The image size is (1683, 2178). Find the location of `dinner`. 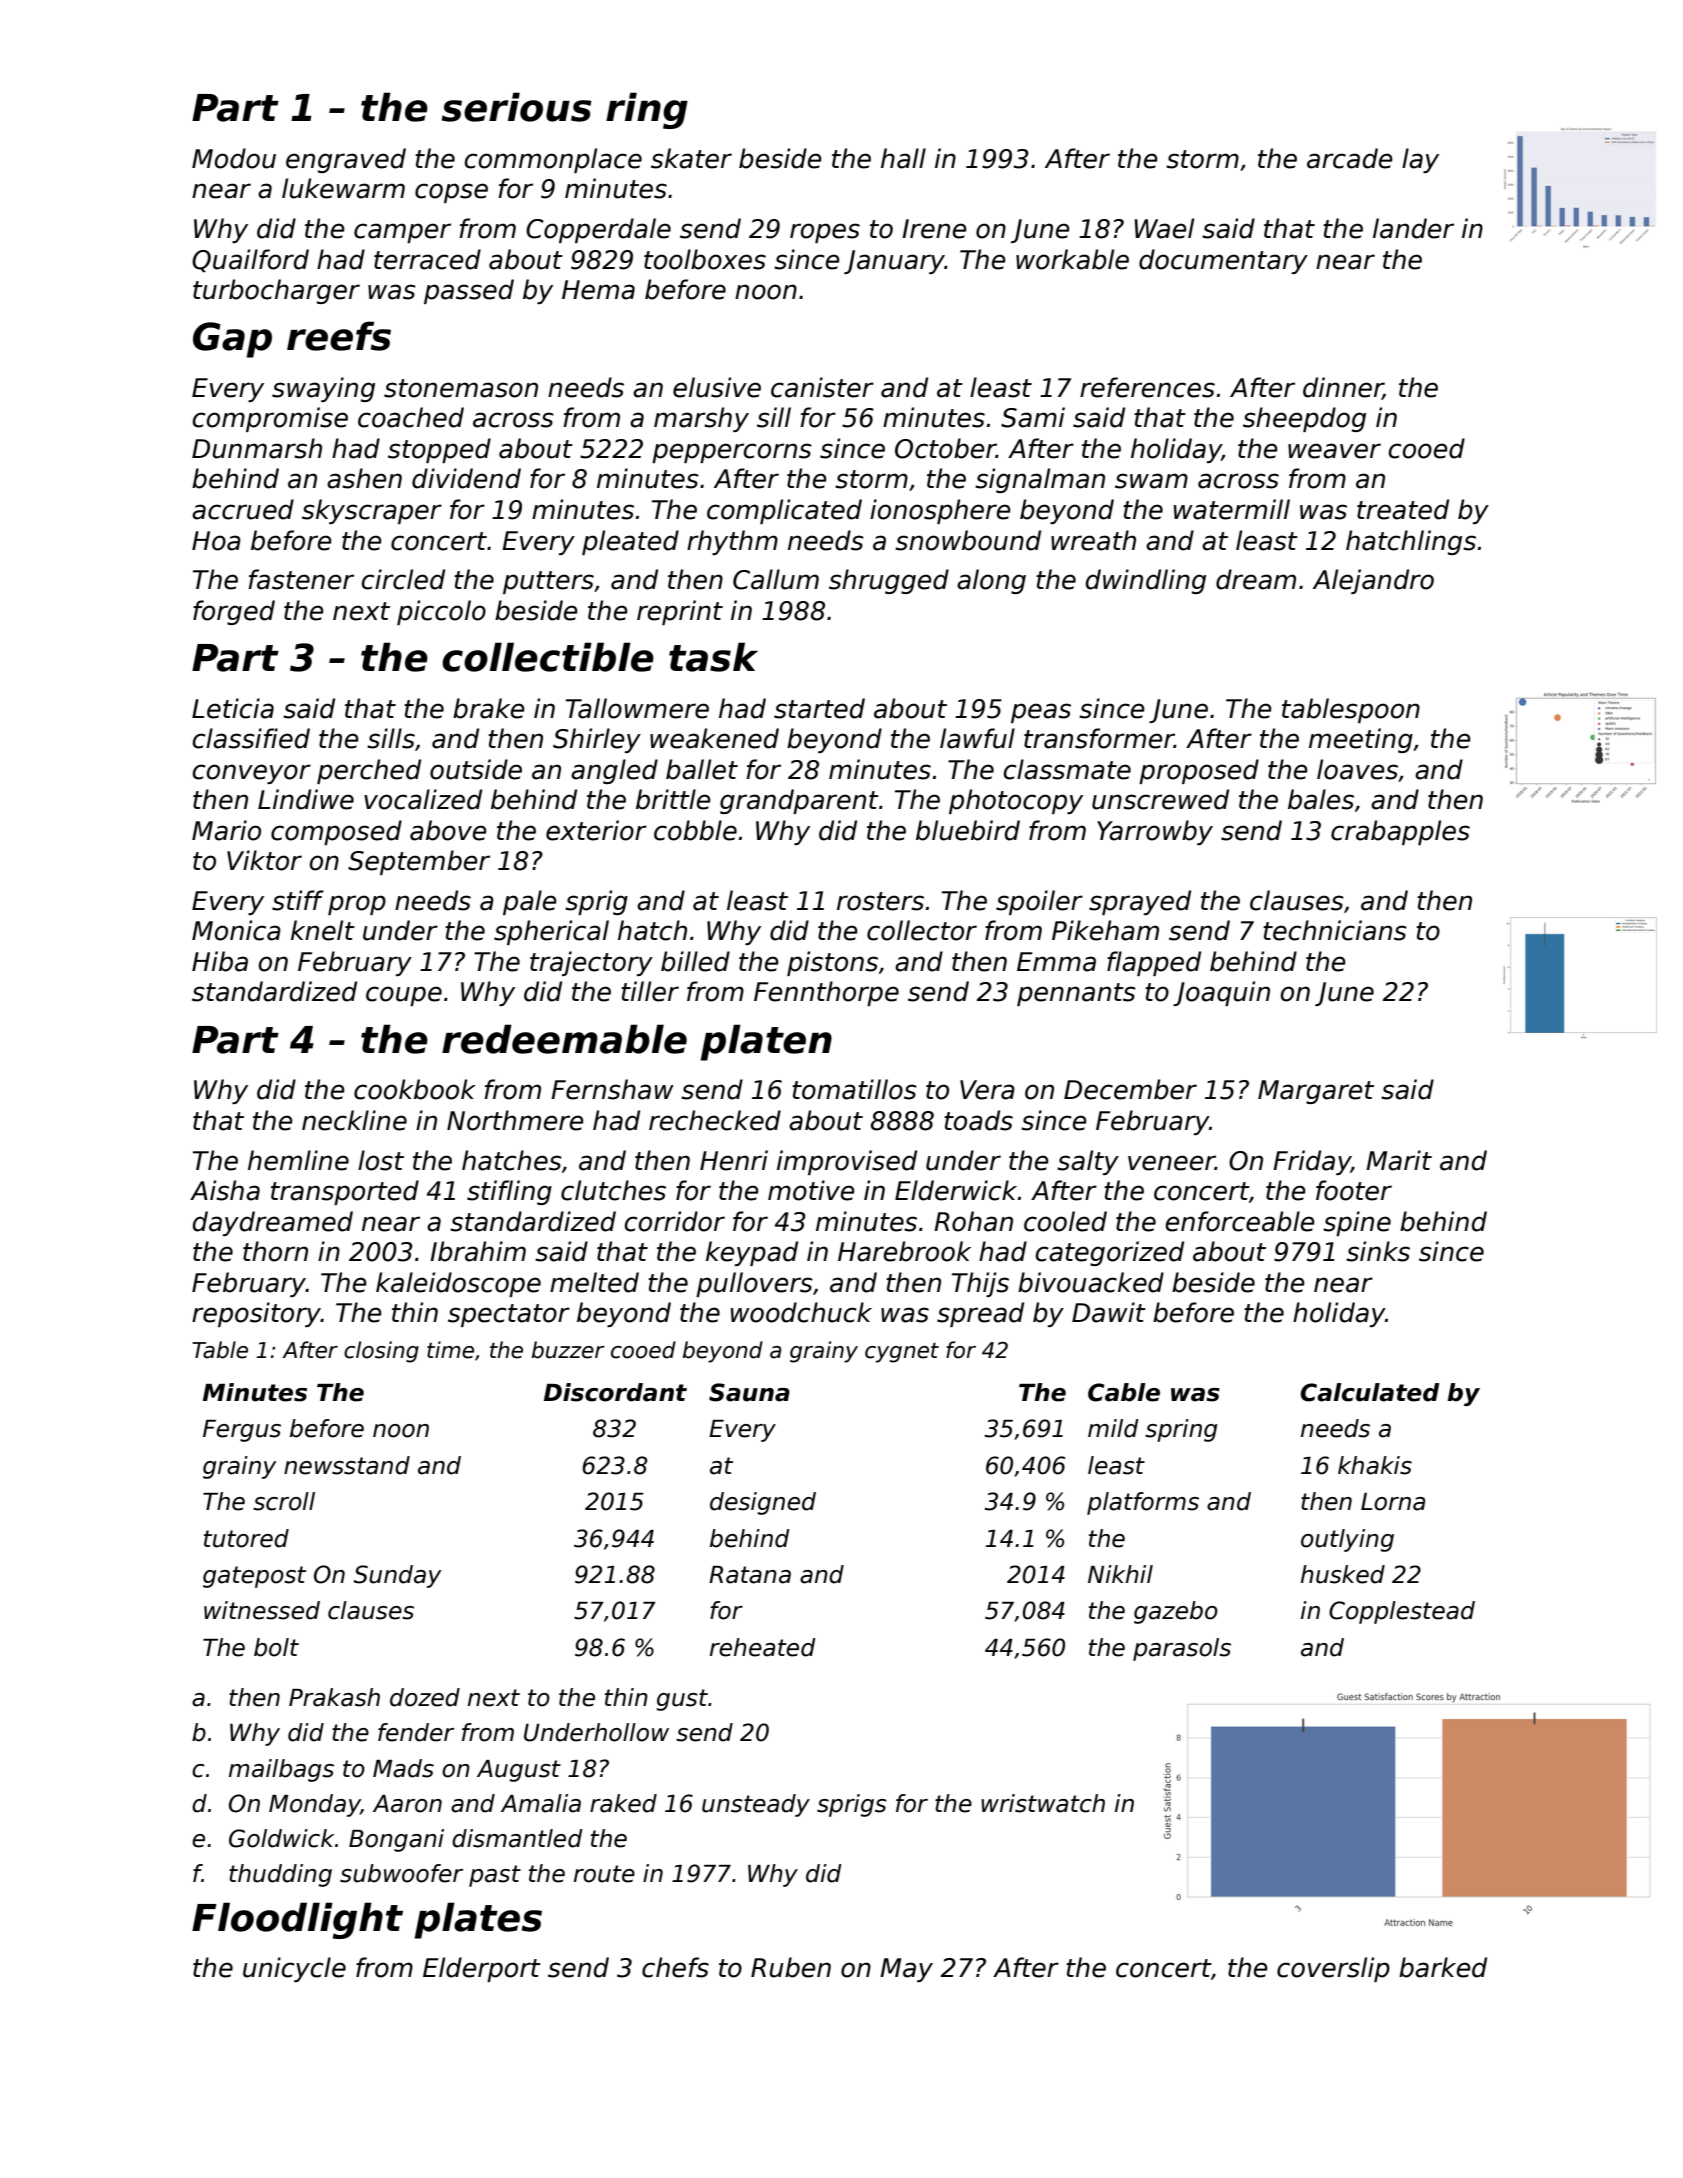

dinner is located at coordinates (1343, 388).
